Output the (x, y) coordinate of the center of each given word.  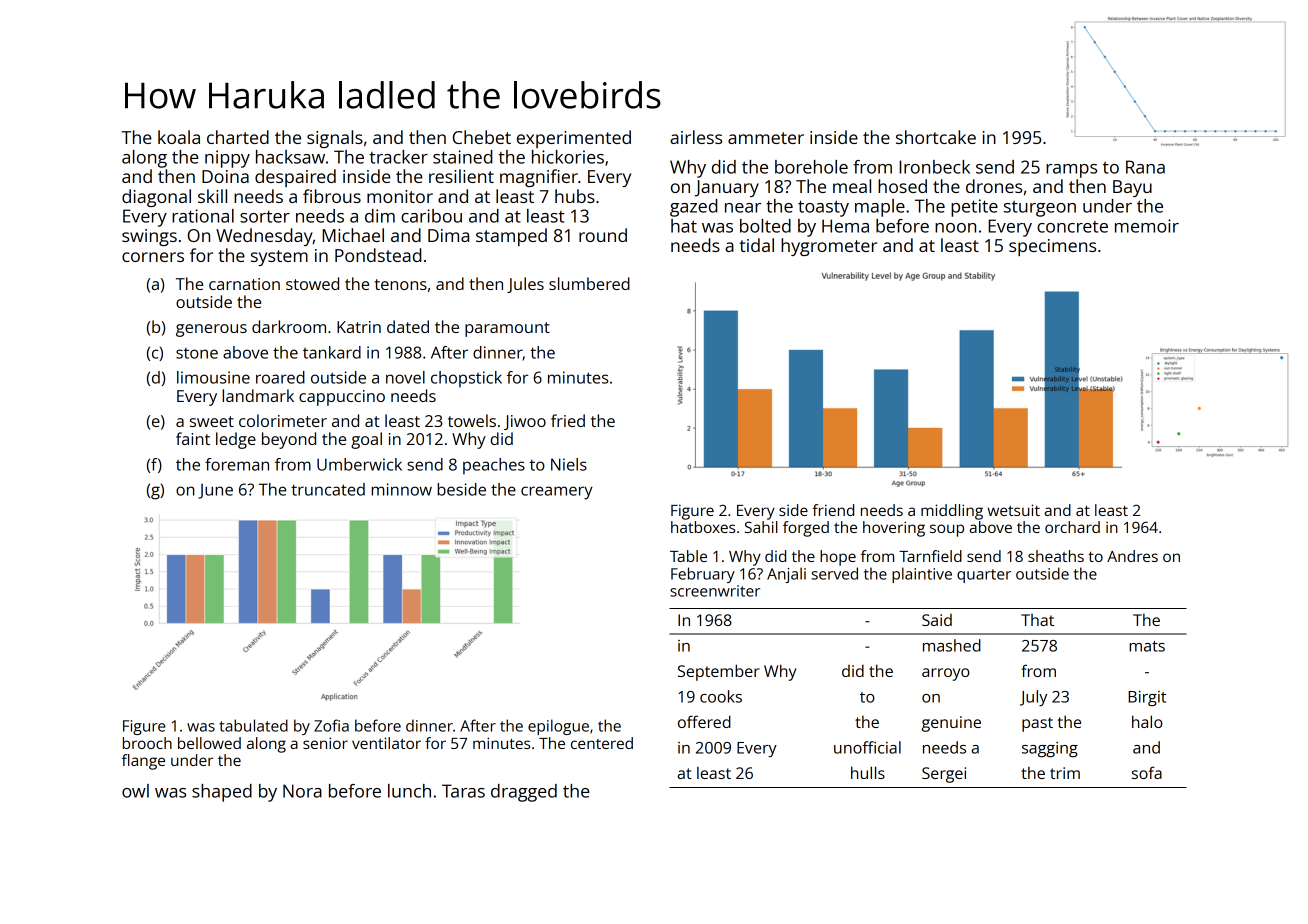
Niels (569, 464)
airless (696, 137)
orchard (1072, 527)
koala (179, 137)
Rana (1145, 167)
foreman (237, 464)
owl (135, 791)
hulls (868, 772)
